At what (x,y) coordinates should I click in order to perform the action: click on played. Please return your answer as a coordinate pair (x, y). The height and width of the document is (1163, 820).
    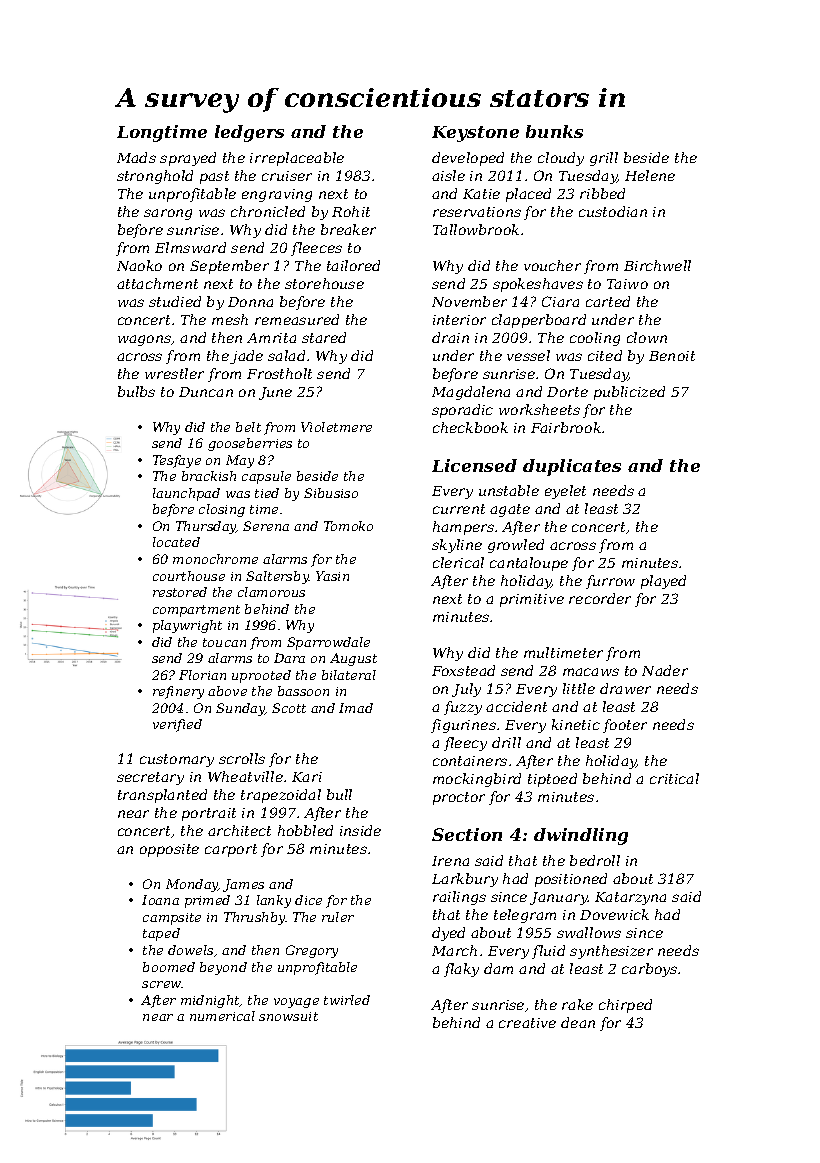
    Looking at the image, I should click on (663, 582).
